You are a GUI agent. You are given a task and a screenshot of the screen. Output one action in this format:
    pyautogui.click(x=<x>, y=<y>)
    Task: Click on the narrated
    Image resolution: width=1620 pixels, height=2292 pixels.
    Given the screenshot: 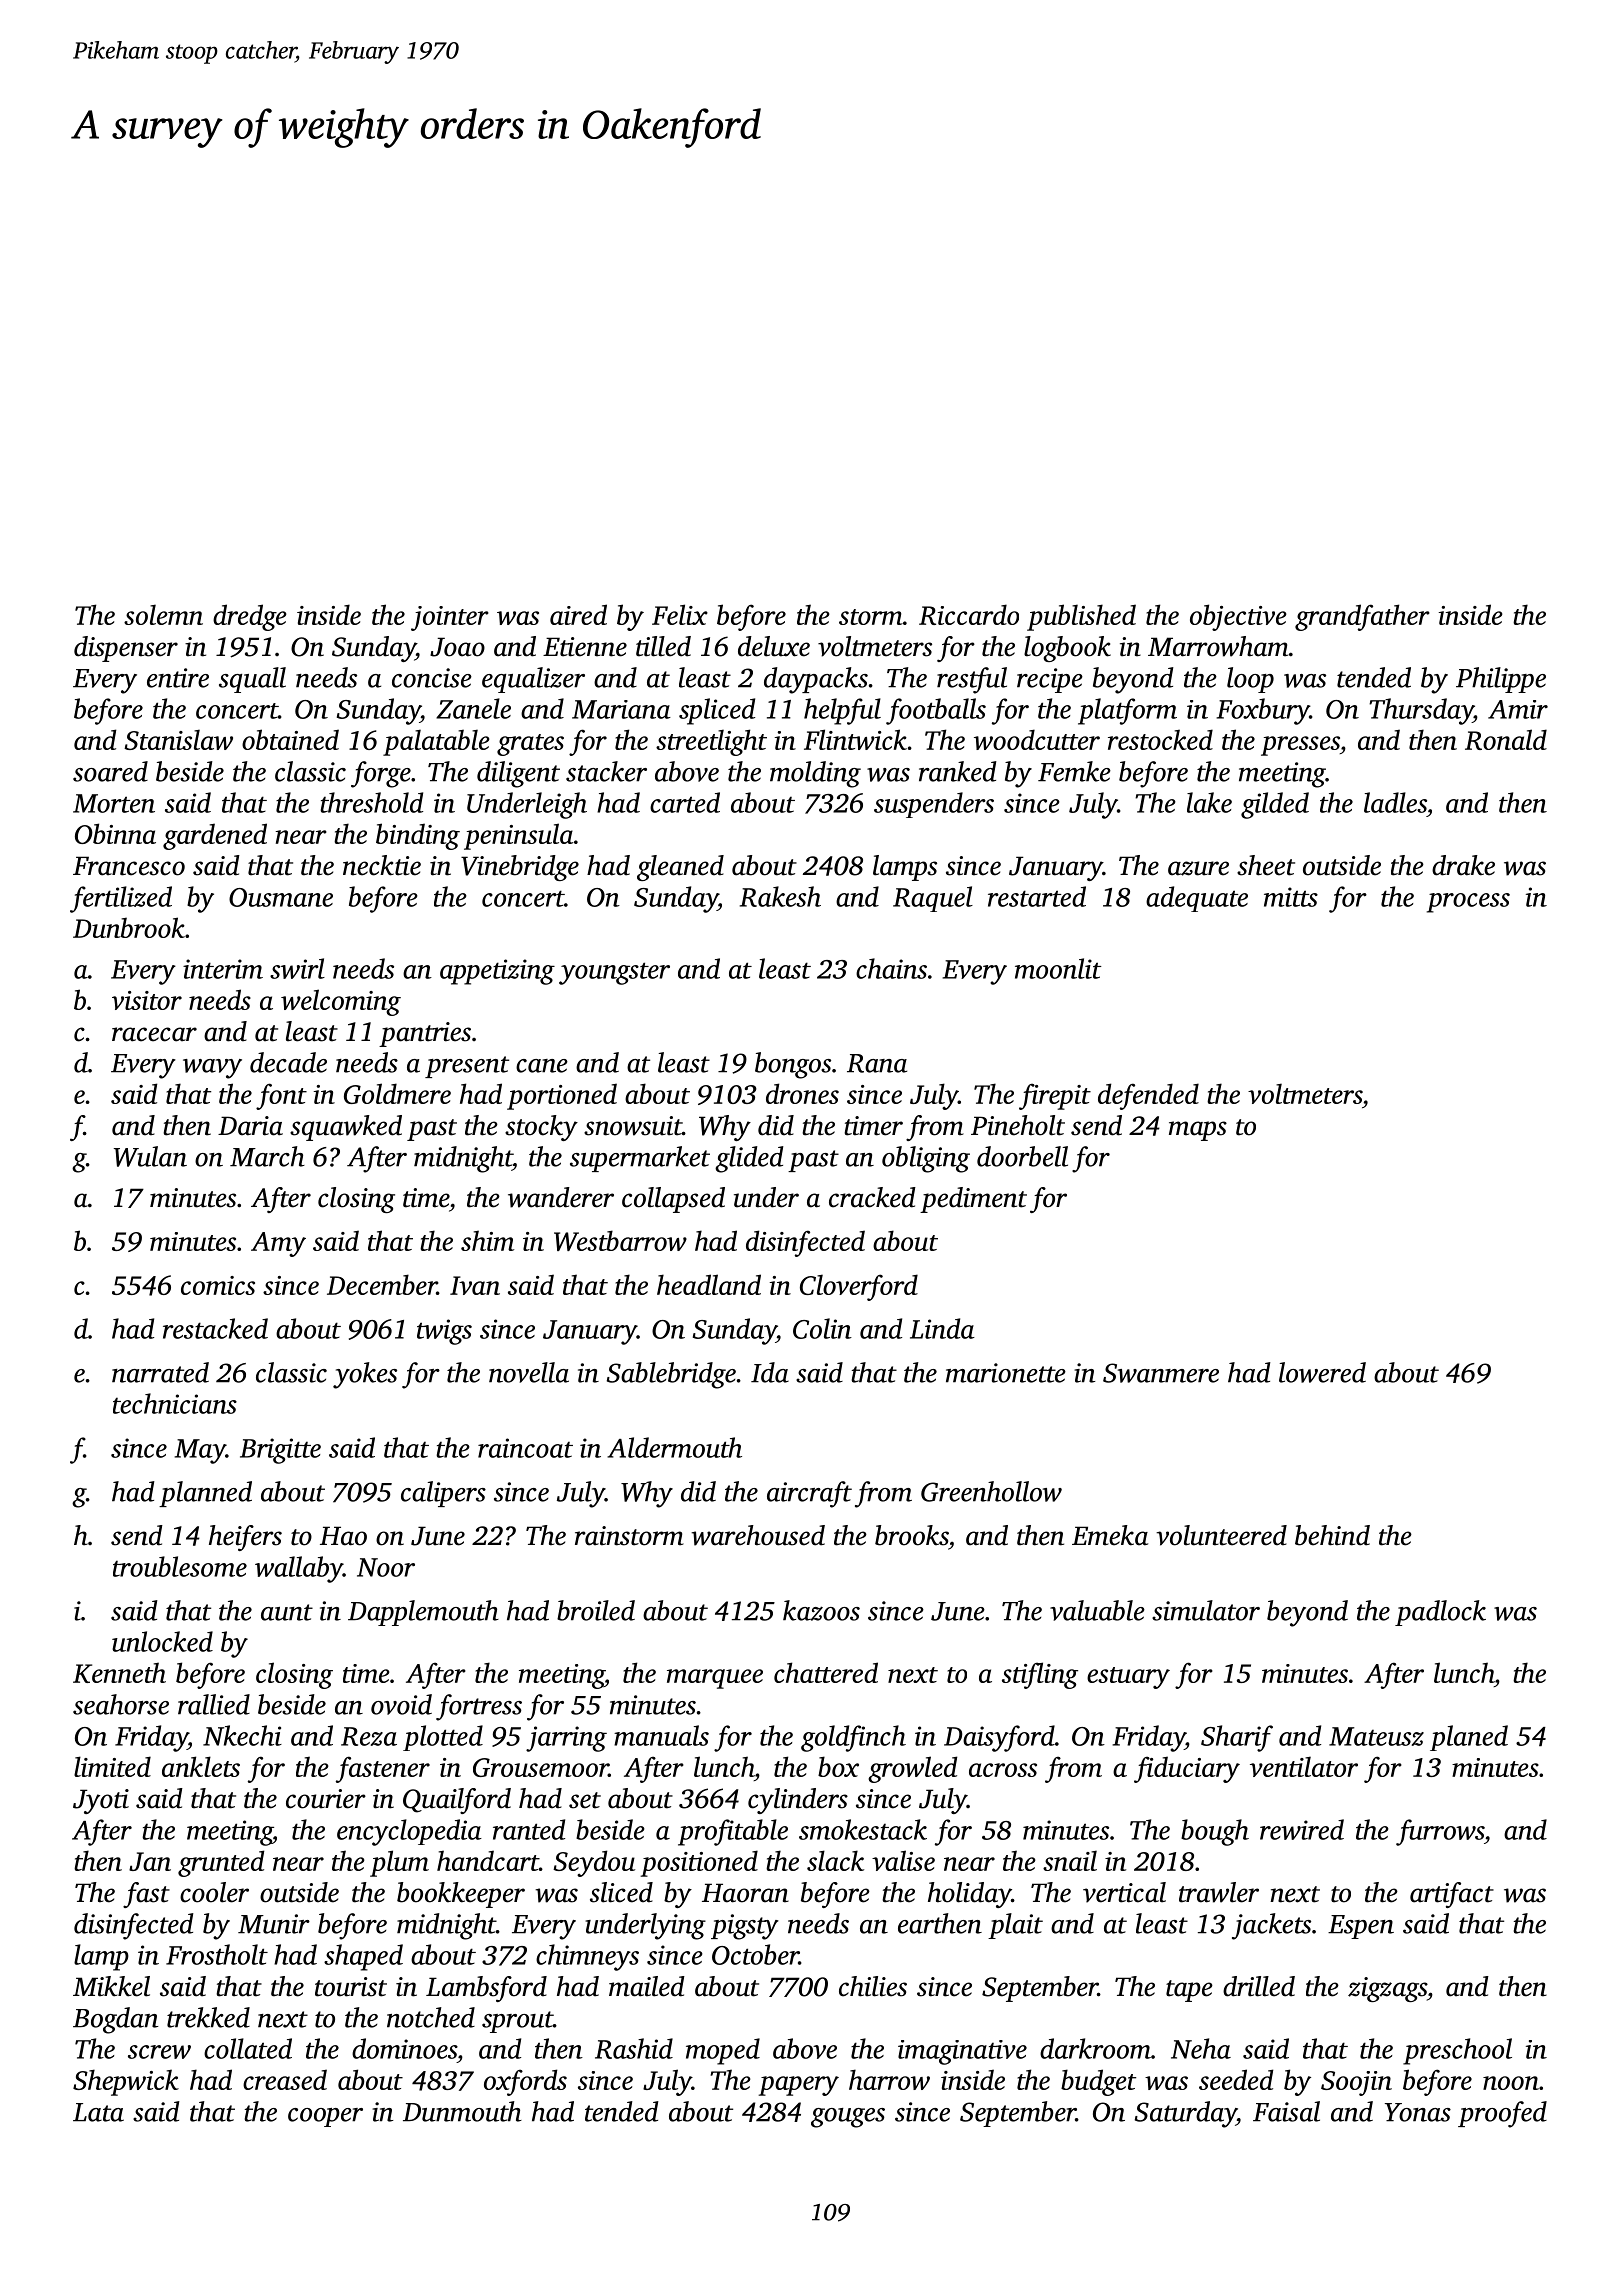 What is the action you would take?
    pyautogui.click(x=160, y=1372)
